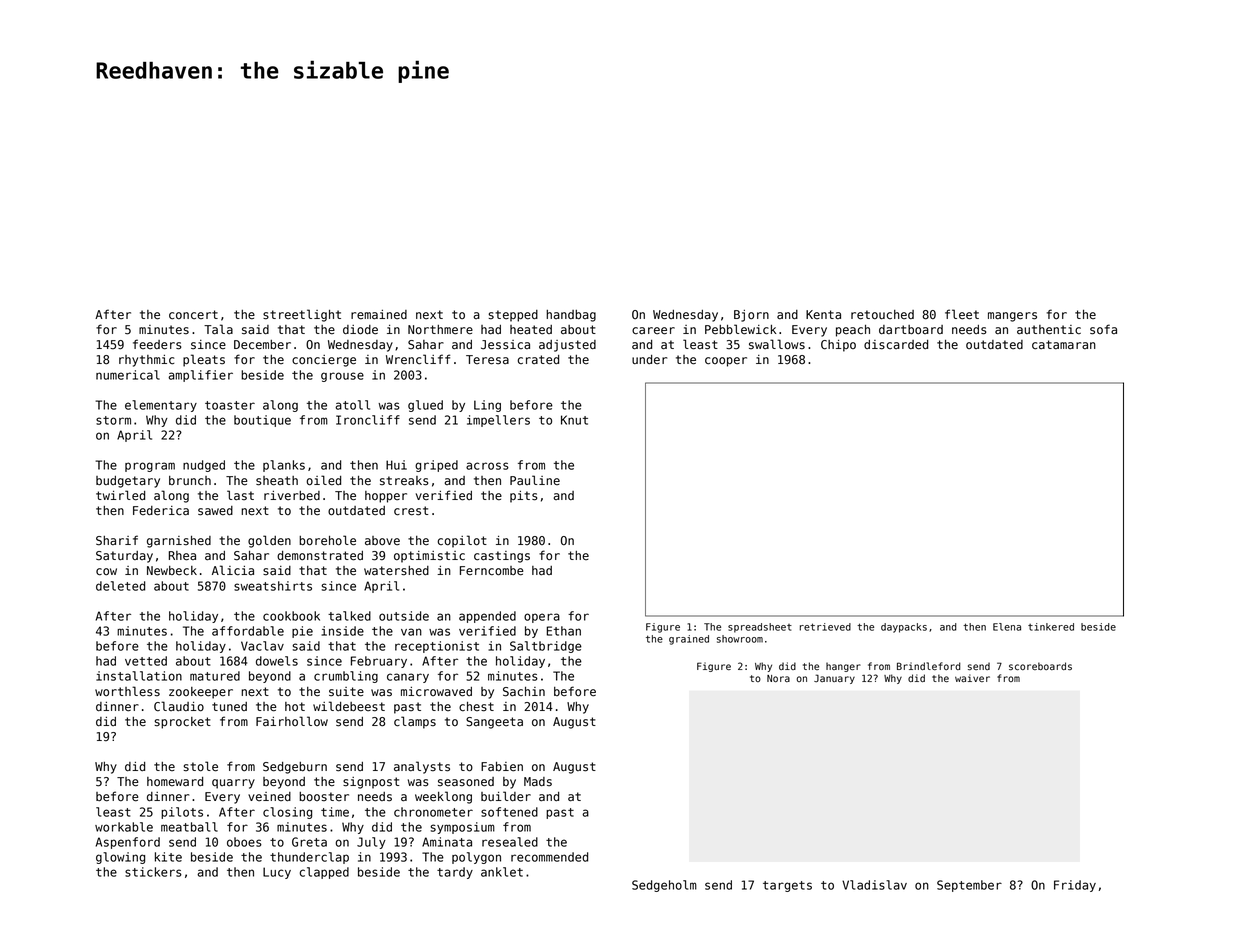  I want to click on riverbed, so click(292, 496).
